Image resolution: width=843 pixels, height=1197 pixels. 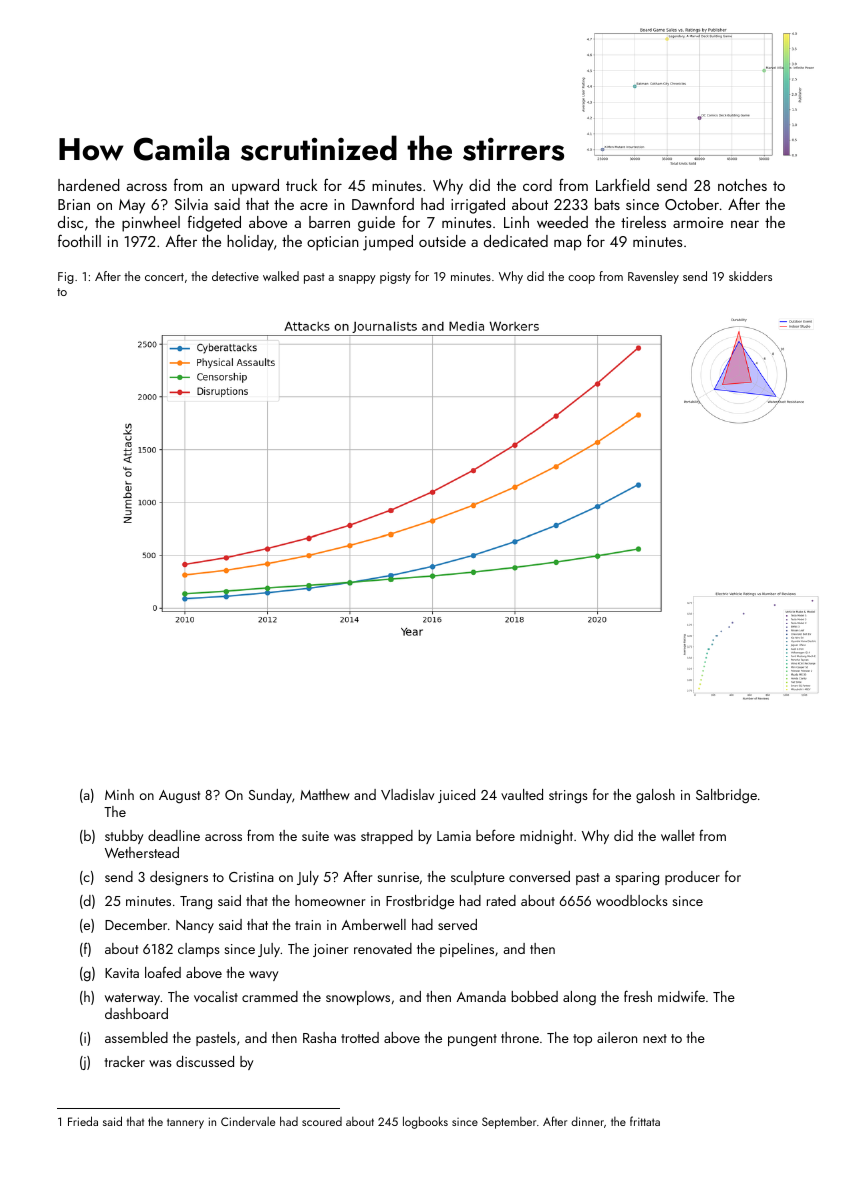 What do you see at coordinates (325, 794) in the image?
I see `Matthew` at bounding box center [325, 794].
